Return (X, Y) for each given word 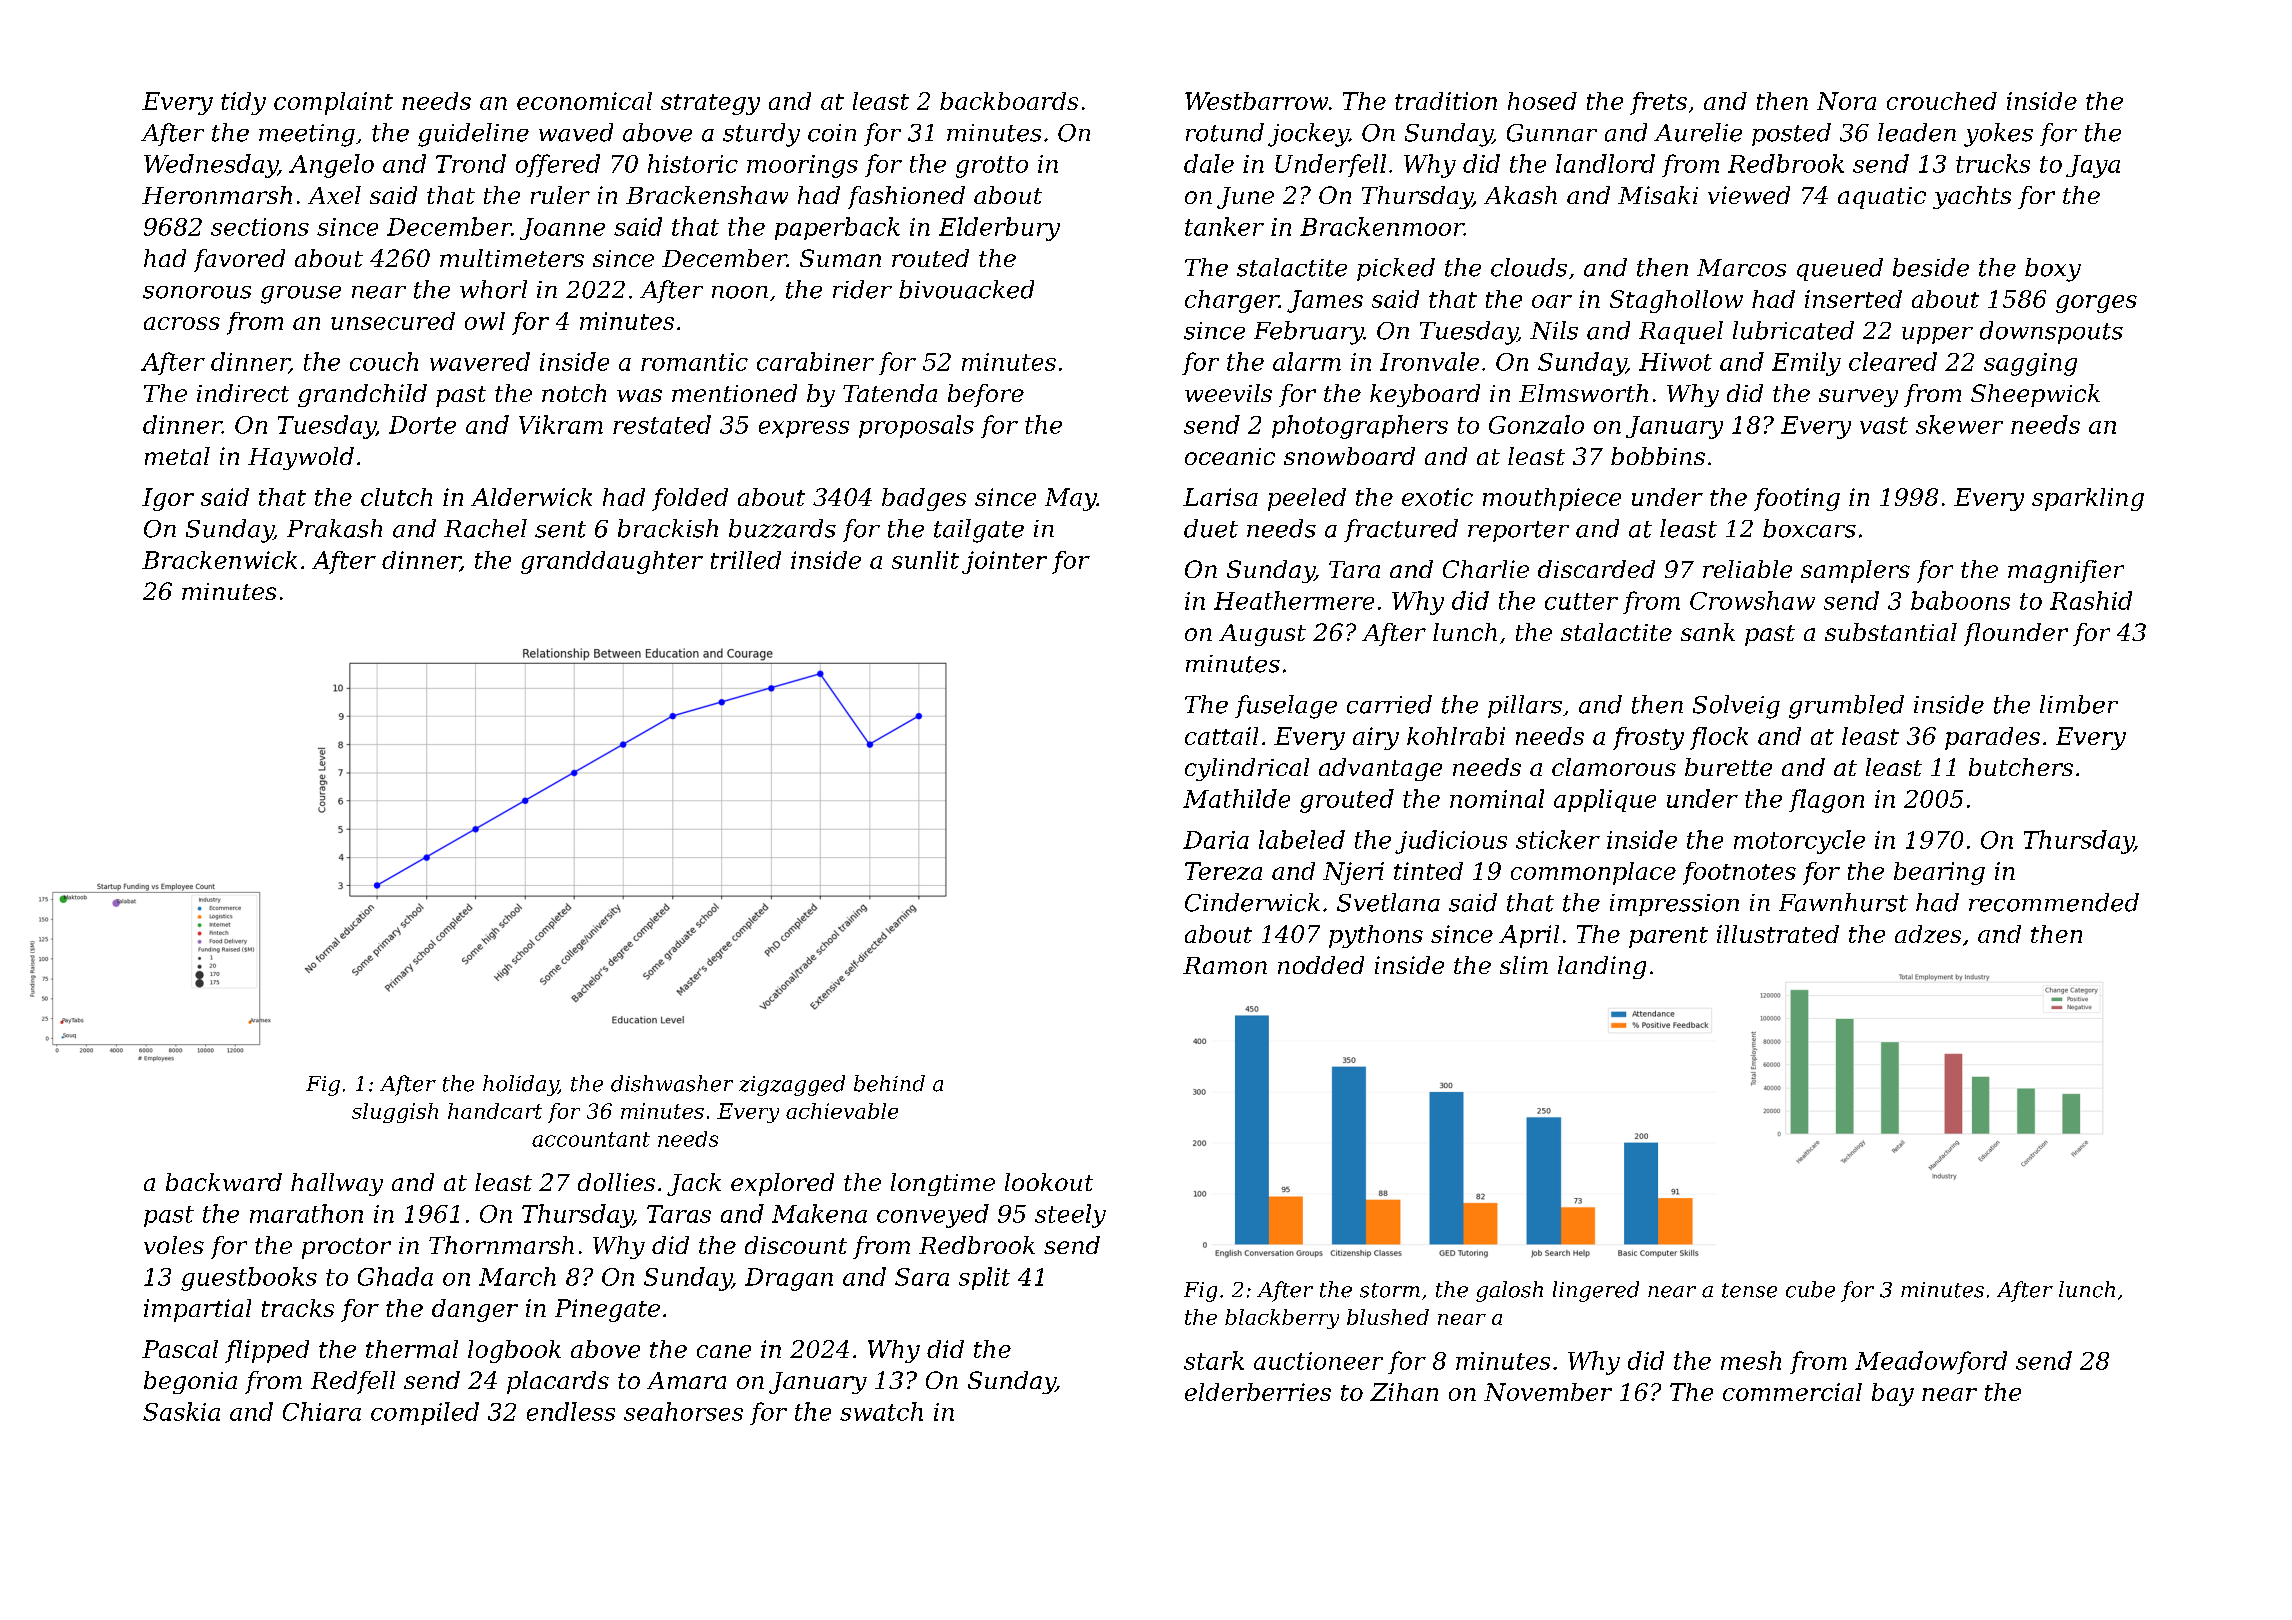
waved (576, 132)
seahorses (683, 1411)
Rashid (2091, 600)
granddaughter (612, 562)
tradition (1446, 101)
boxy (2053, 270)
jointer (1004, 562)
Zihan (1404, 1392)
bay (1893, 1394)
